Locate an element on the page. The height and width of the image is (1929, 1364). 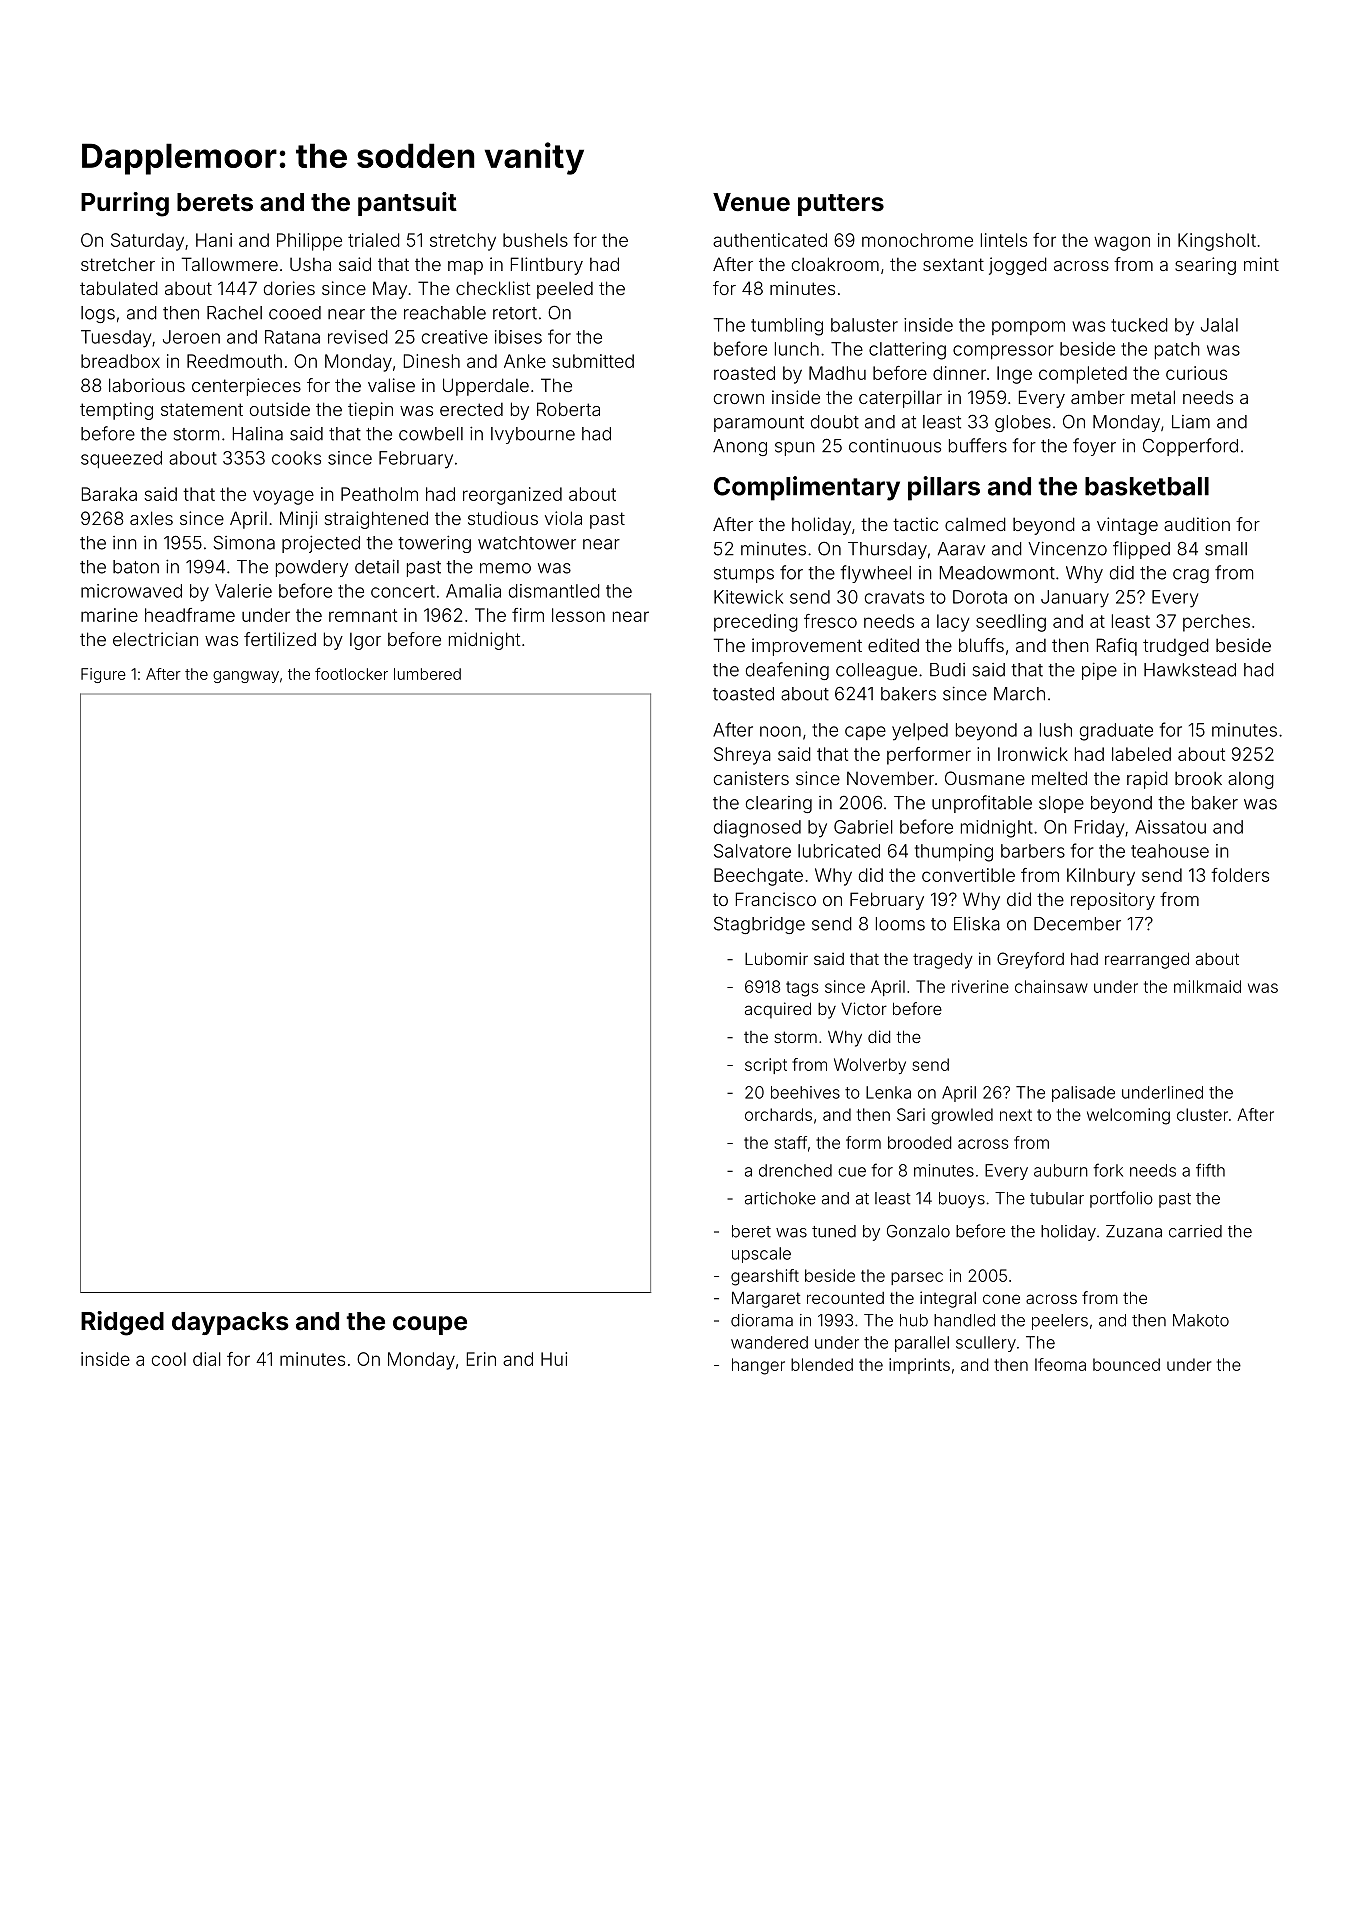
script is located at coordinates (766, 1066).
